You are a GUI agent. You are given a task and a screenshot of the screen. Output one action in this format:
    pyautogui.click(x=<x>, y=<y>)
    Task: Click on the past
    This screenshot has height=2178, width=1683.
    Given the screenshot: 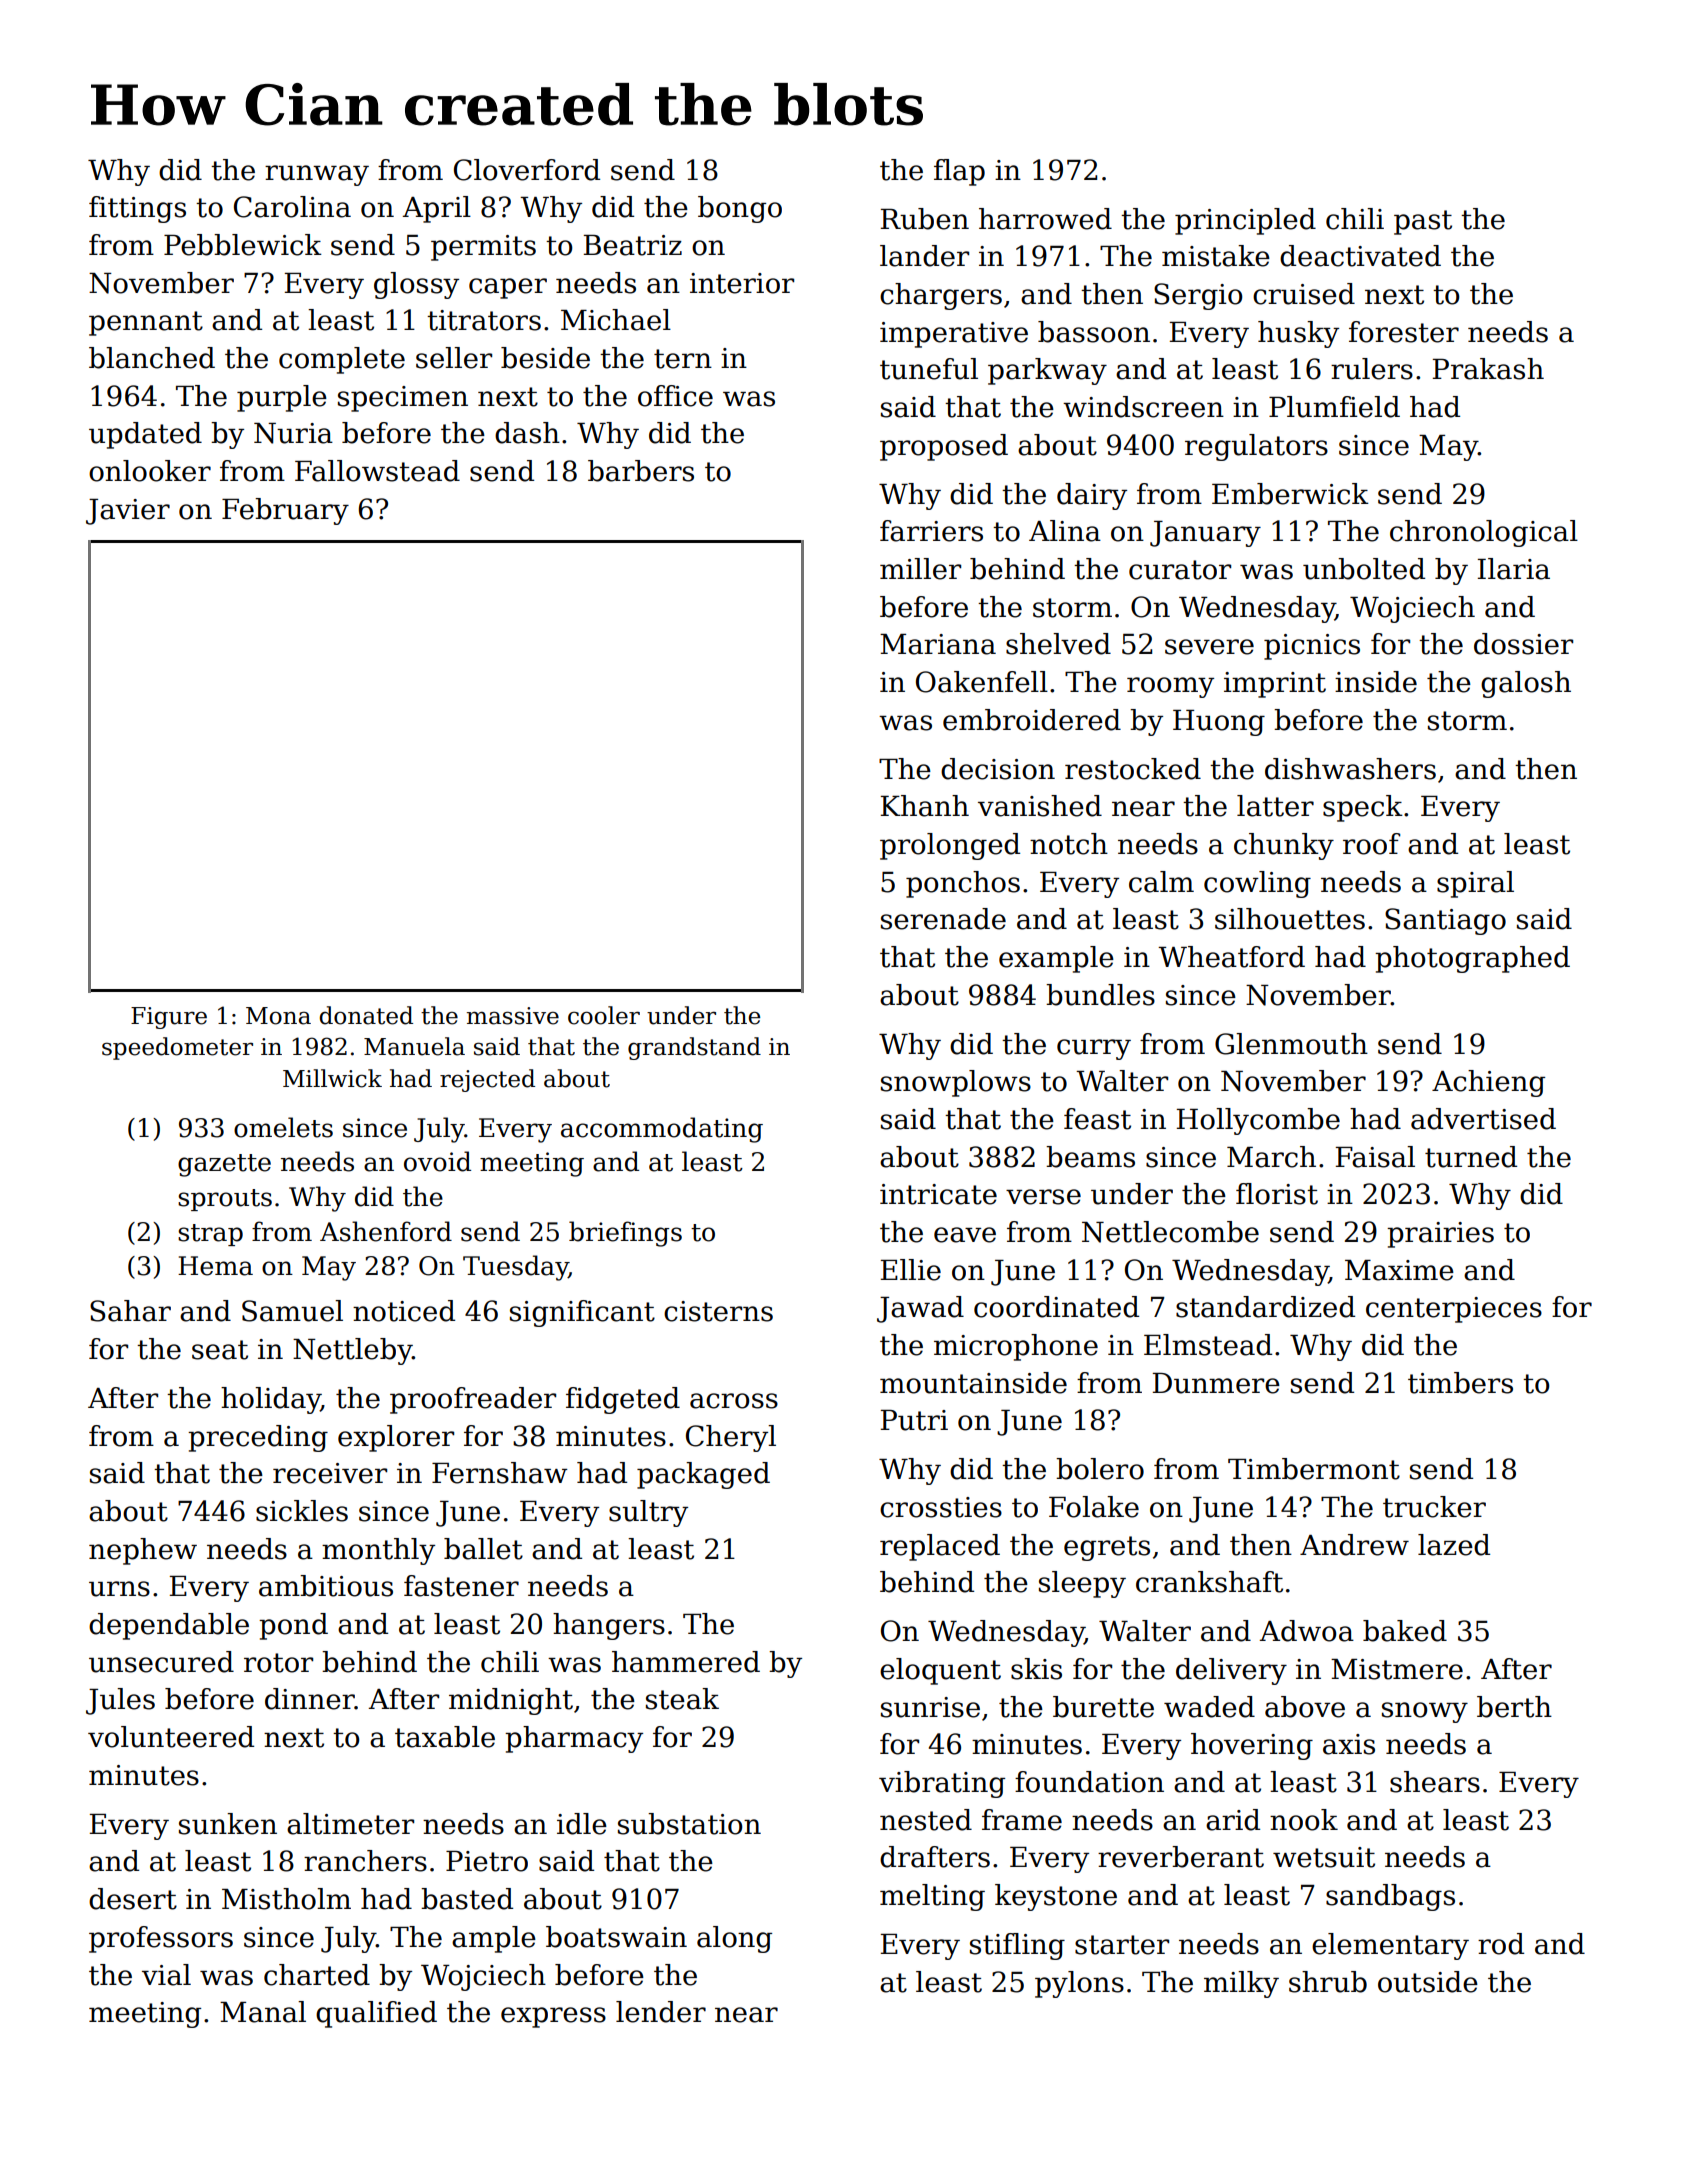 What is the action you would take?
    pyautogui.click(x=1423, y=222)
